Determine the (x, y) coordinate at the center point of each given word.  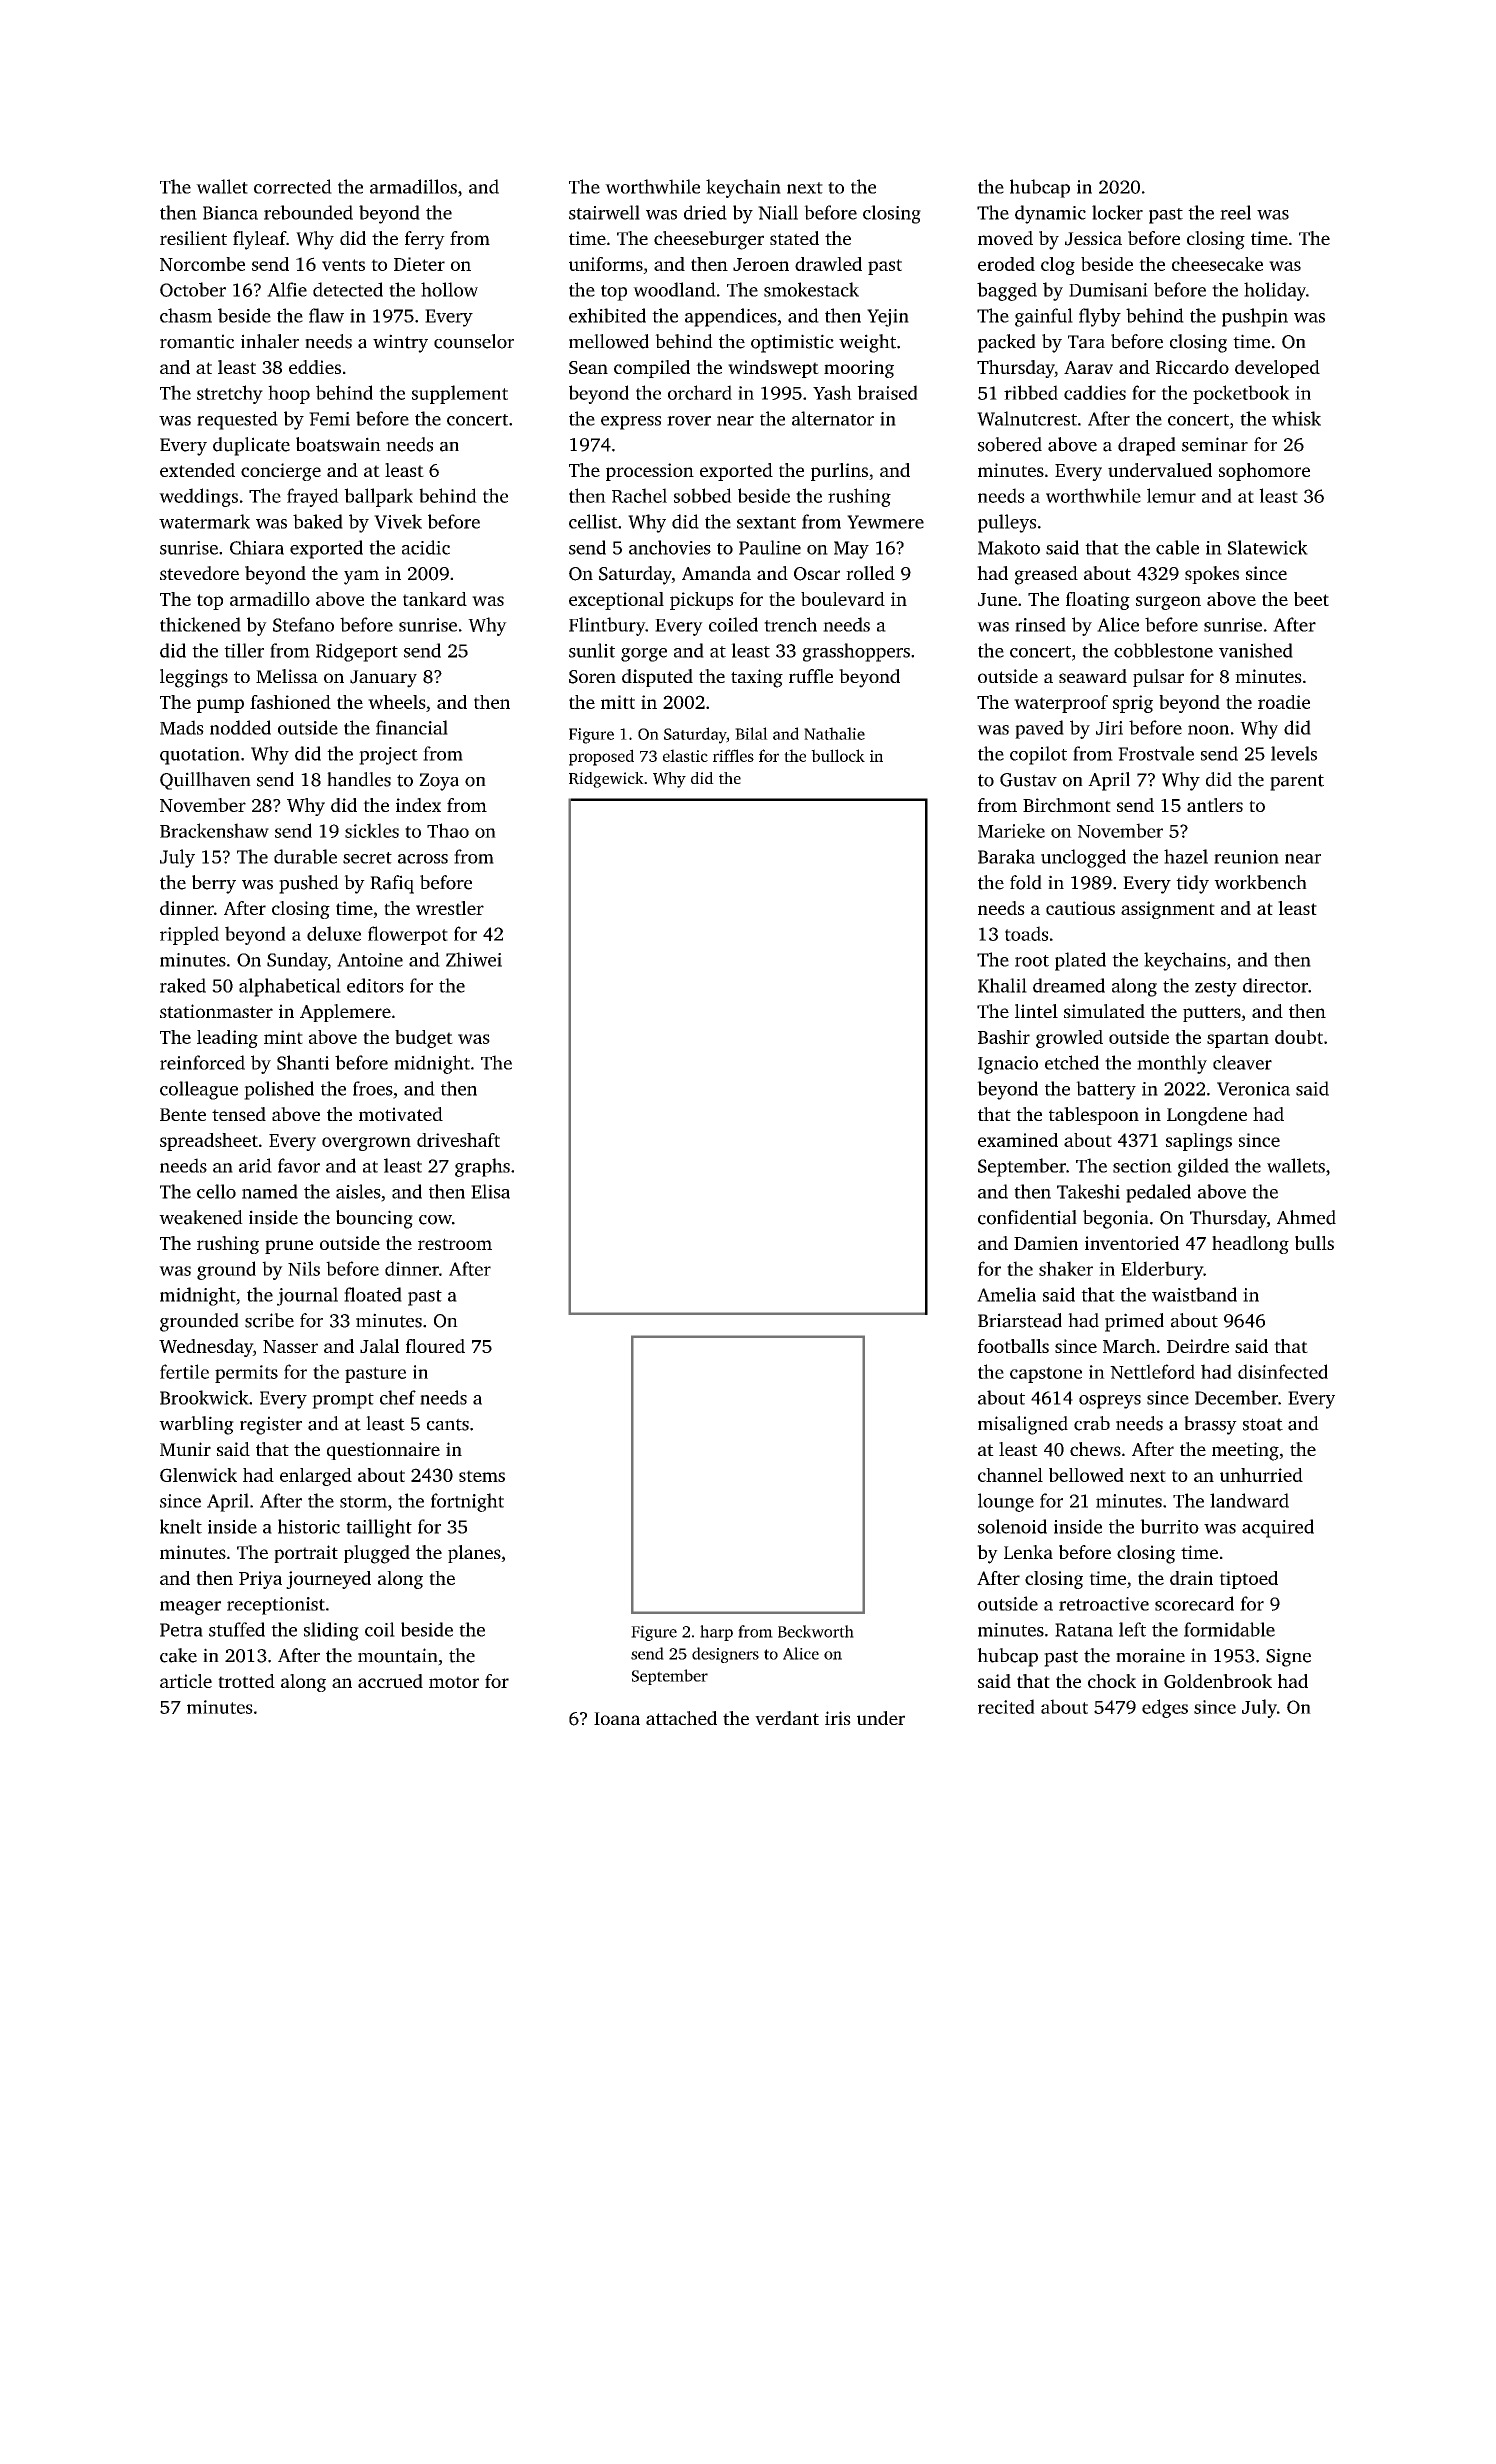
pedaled (1158, 1193)
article (186, 1681)
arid (255, 1165)
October (193, 289)
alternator (833, 418)
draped (1147, 446)
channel (1010, 1475)
